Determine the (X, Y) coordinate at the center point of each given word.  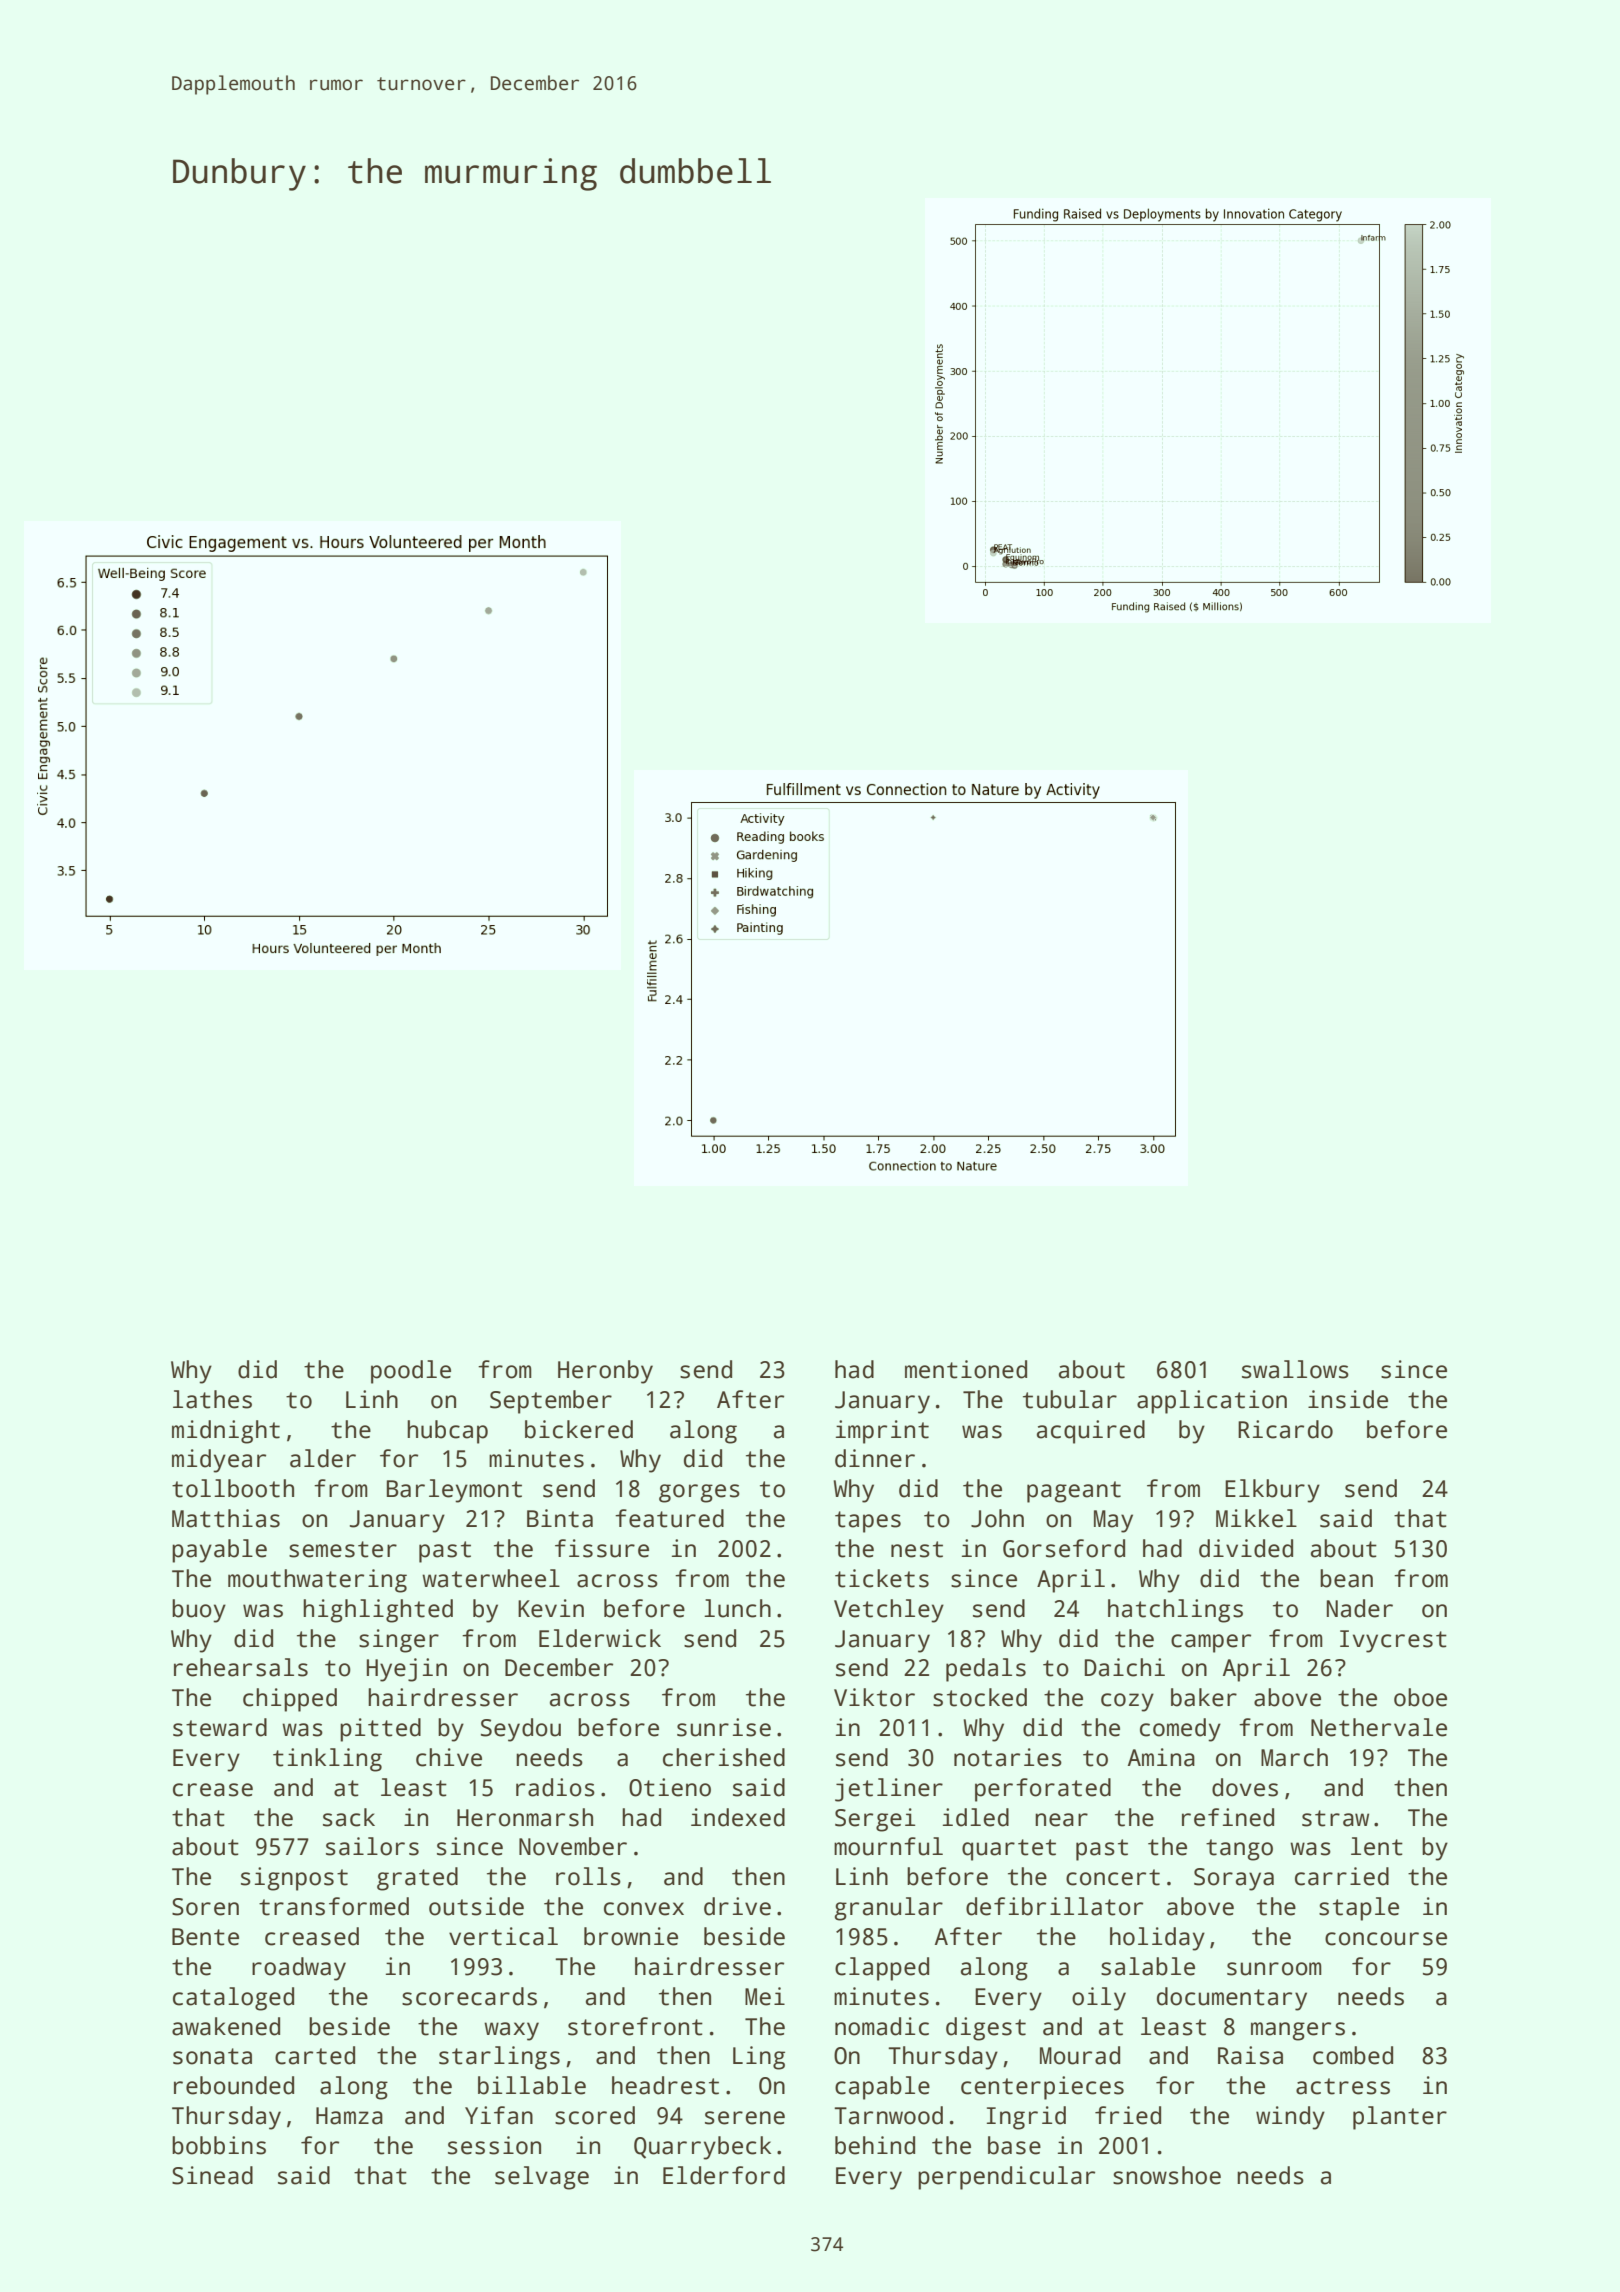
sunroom (1274, 1969)
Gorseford (1064, 1548)
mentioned (966, 1369)
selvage (542, 2178)
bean (1346, 1578)
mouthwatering (317, 1581)
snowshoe (1167, 2175)
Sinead (212, 2175)
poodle (411, 1372)
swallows (1295, 1369)
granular (889, 1909)
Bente (205, 1937)
